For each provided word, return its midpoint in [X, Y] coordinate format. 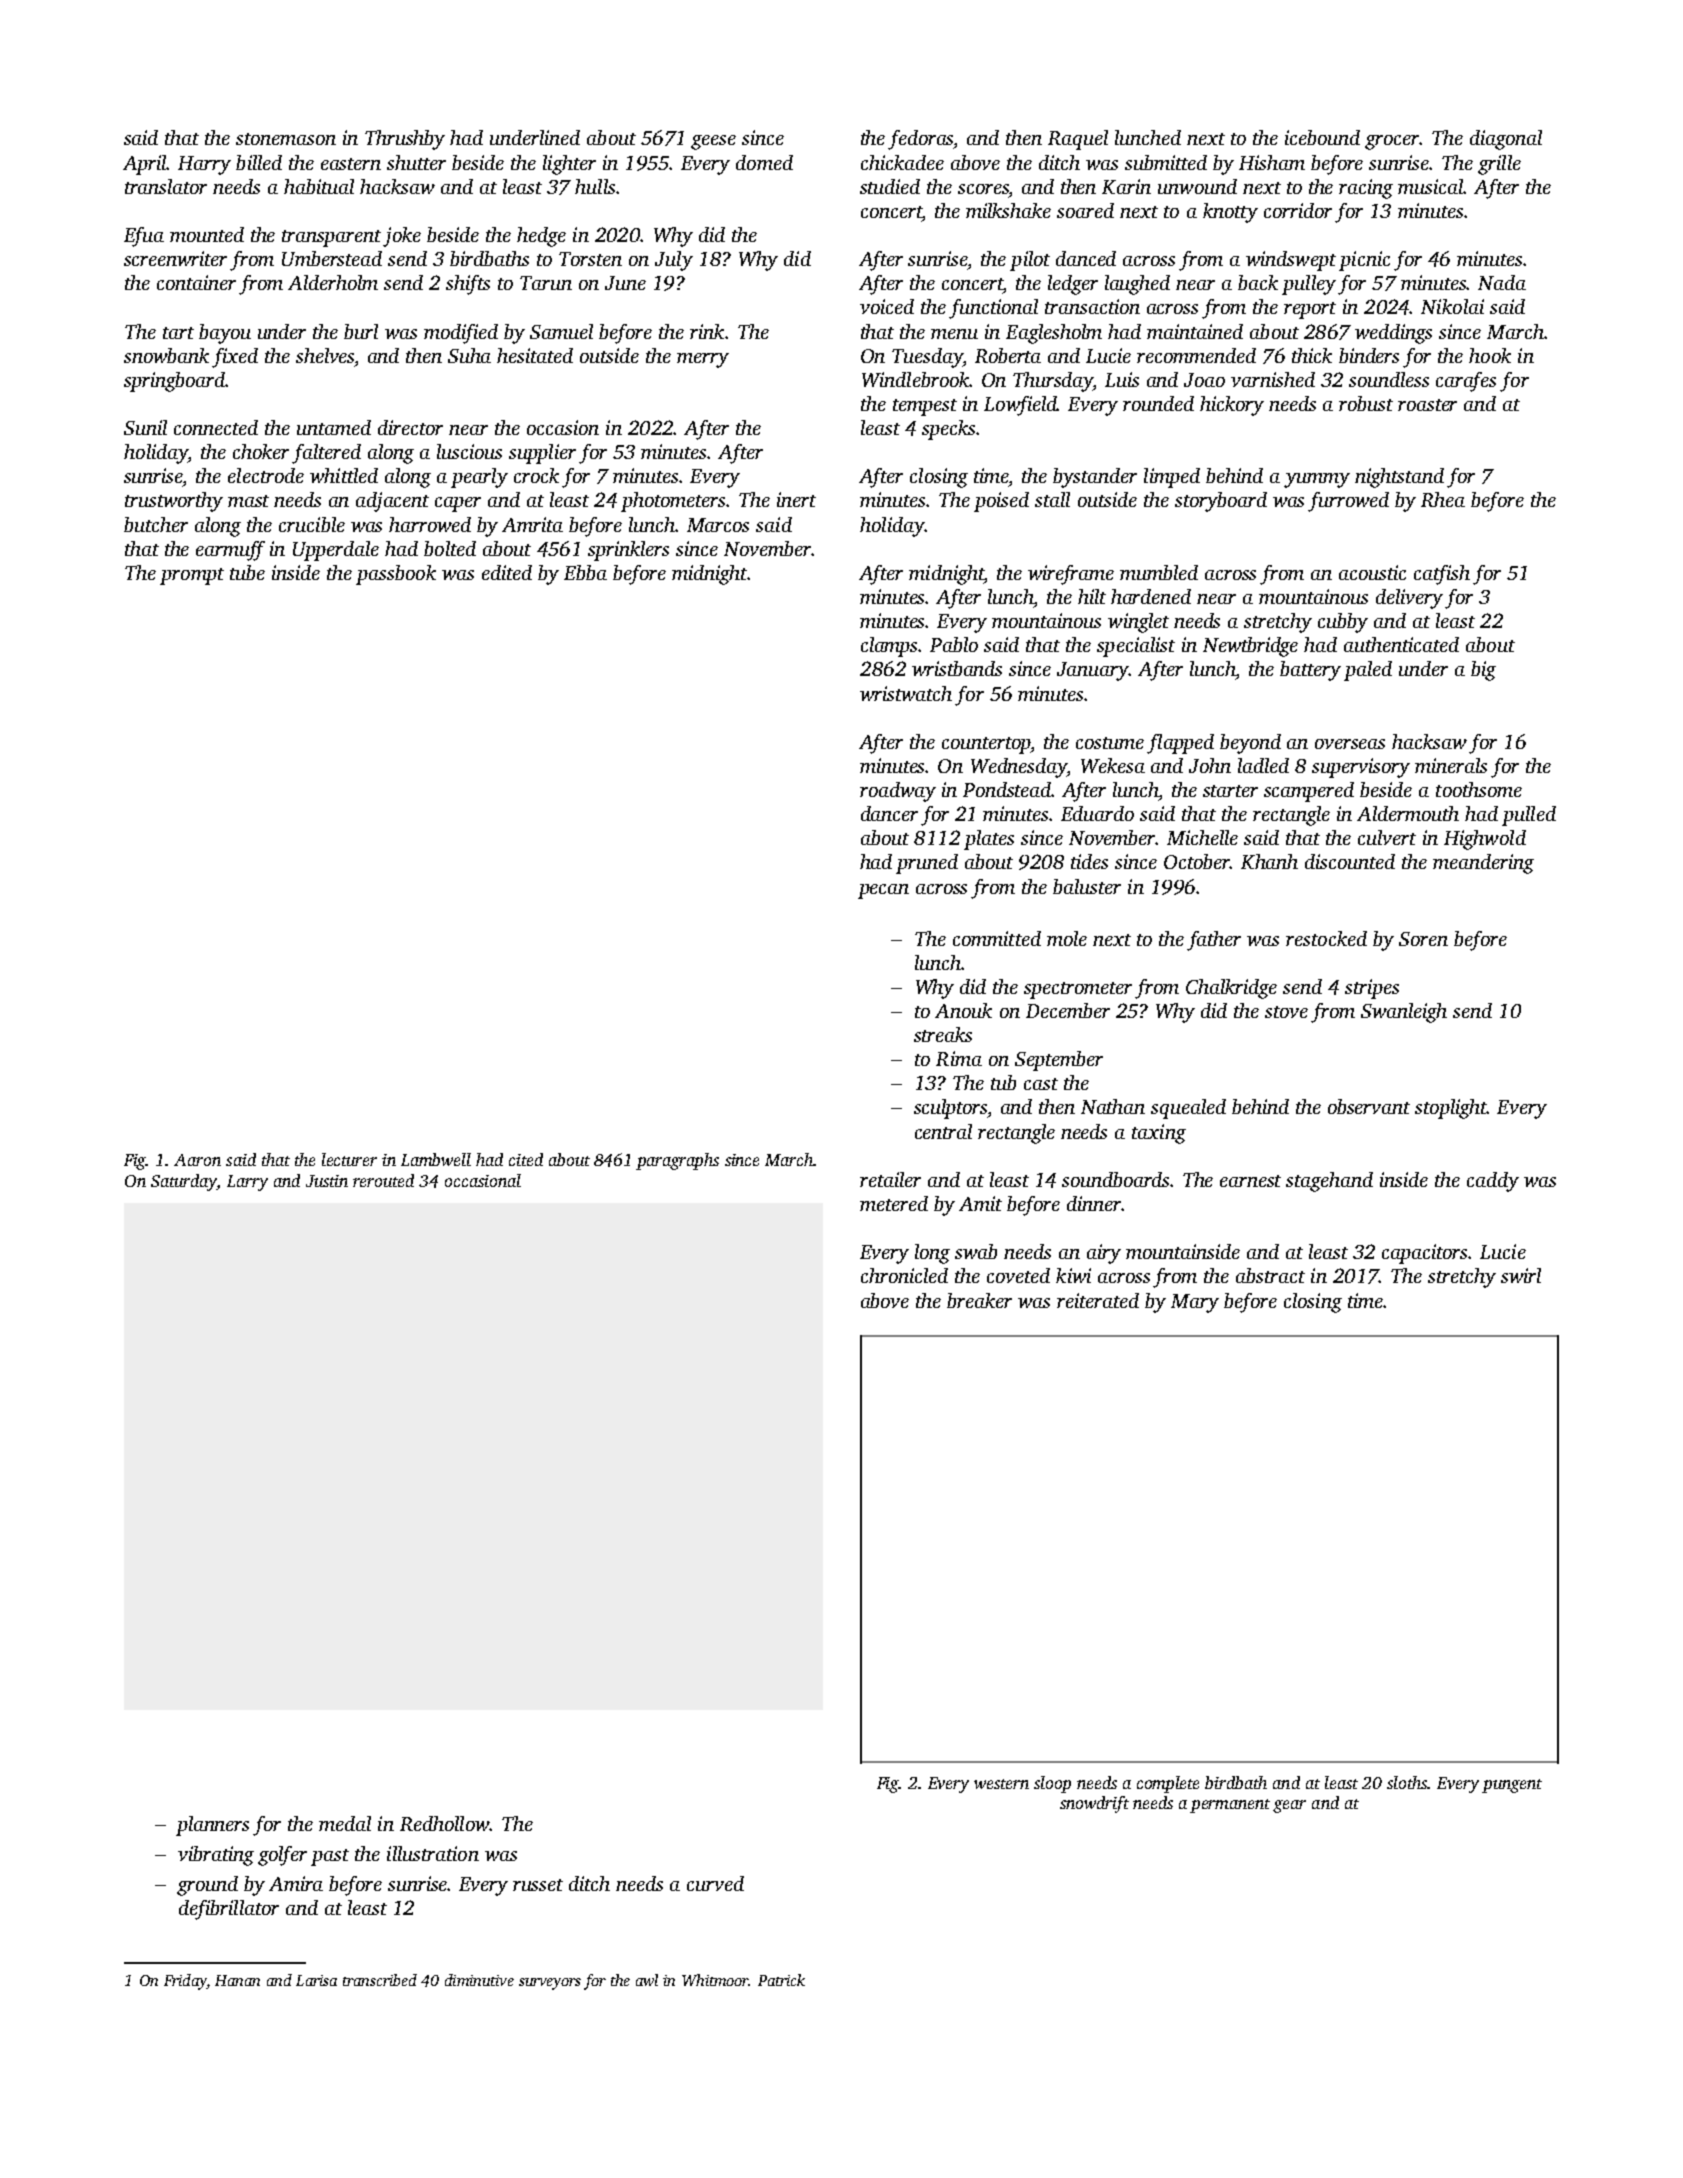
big [1483, 671]
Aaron [197, 1160]
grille [1499, 165]
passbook [396, 575]
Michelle [1202, 837]
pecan [883, 891]
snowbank [166, 355]
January [1093, 671]
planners [212, 1826]
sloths [1407, 1782]
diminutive [479, 1980]
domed [764, 162]
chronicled [904, 1275]
